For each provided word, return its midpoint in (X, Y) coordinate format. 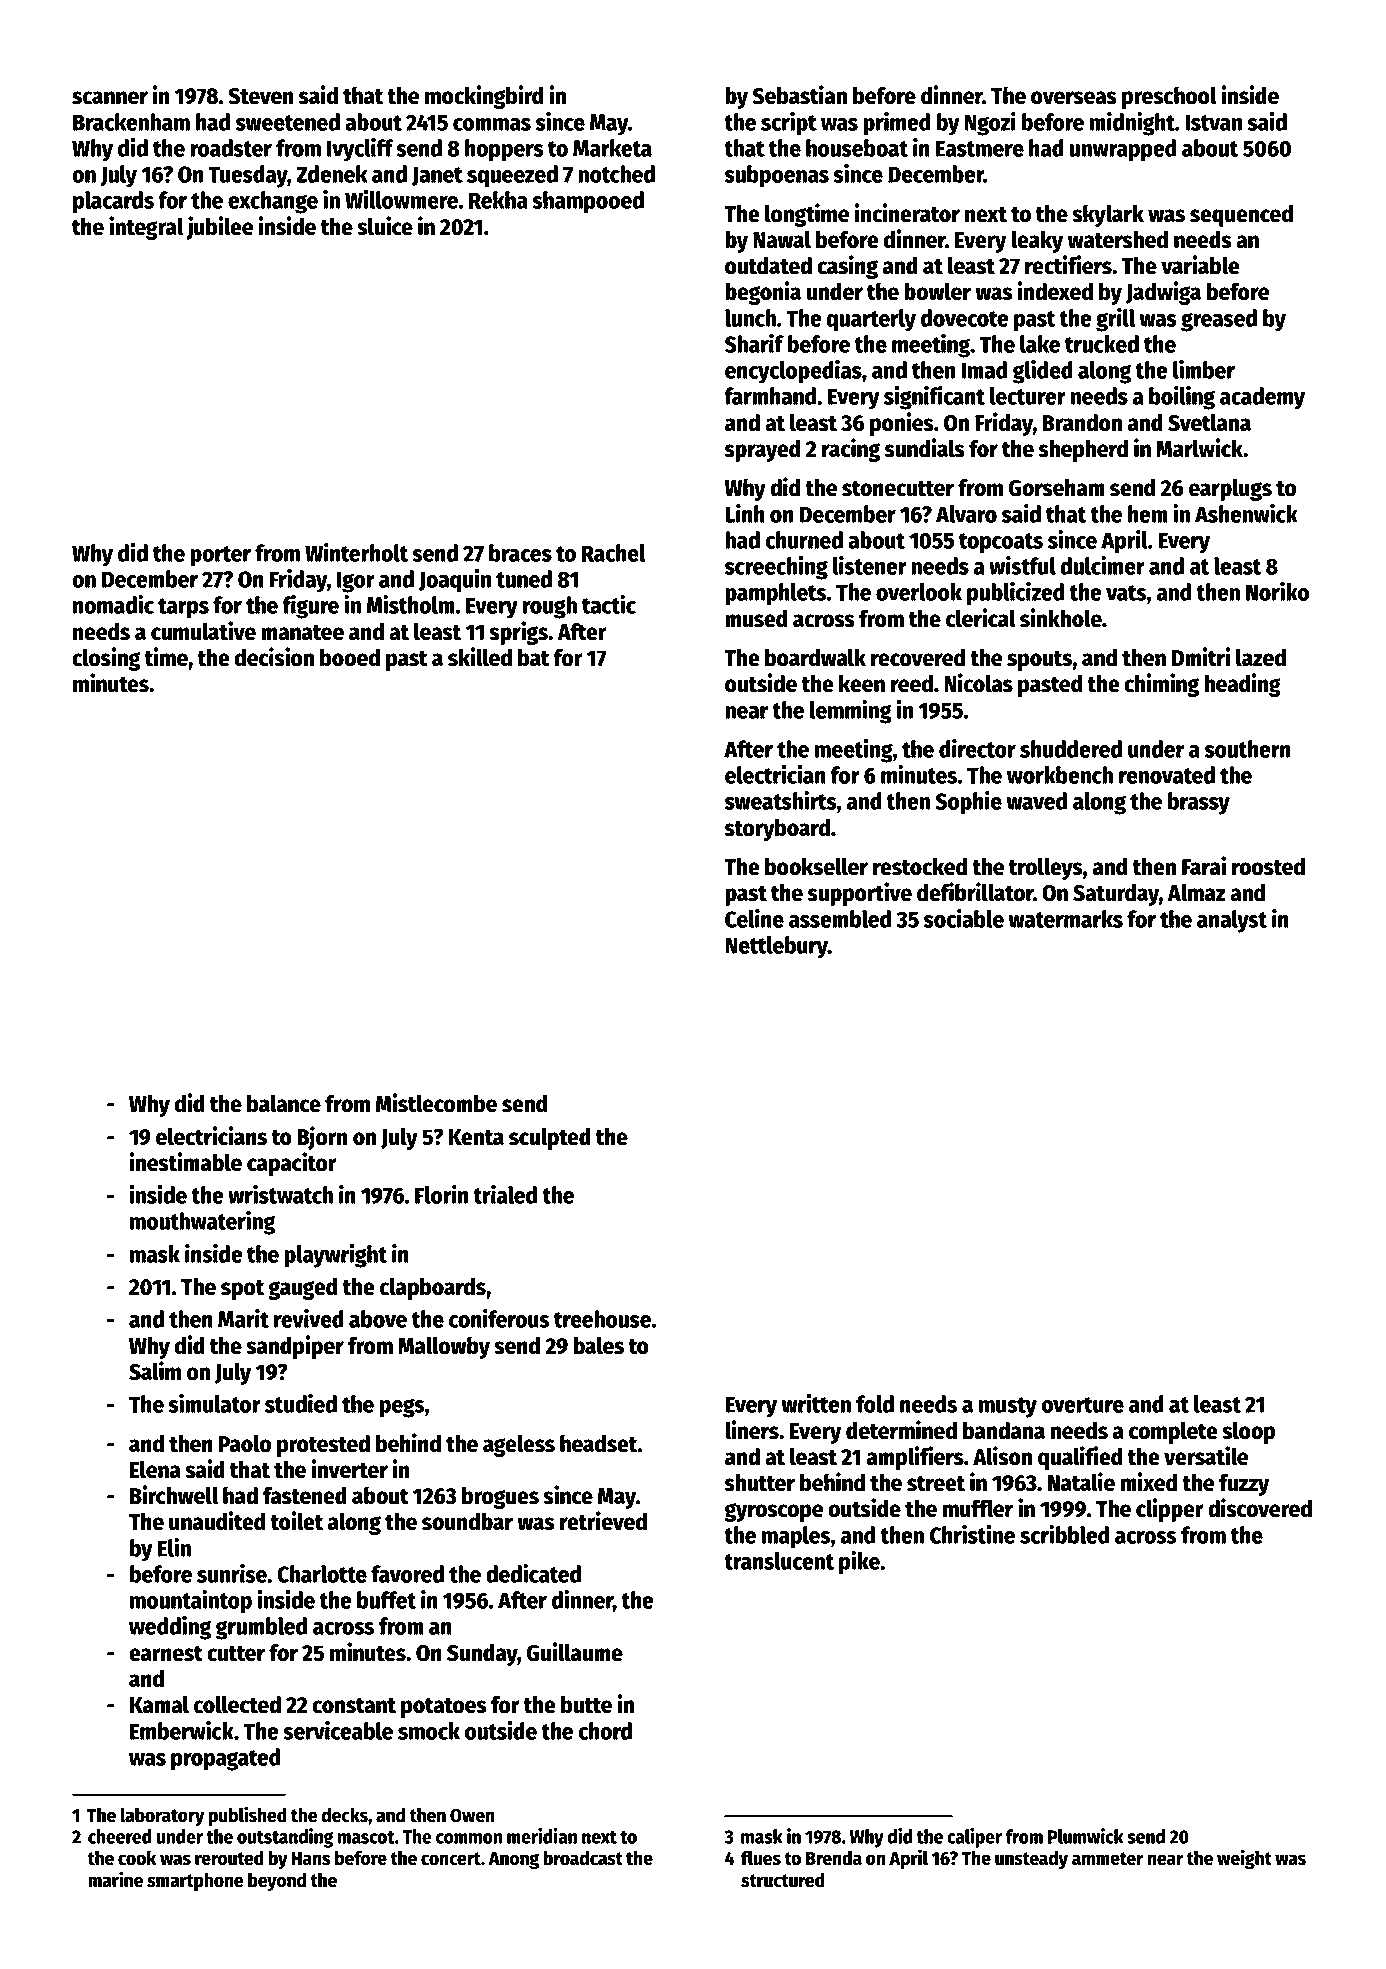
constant (354, 1706)
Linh (745, 513)
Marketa (612, 148)
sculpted (550, 1138)
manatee (302, 633)
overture (1083, 1405)
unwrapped (1123, 150)
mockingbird (484, 97)
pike (859, 1563)
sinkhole (1061, 618)
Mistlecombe (436, 1103)
